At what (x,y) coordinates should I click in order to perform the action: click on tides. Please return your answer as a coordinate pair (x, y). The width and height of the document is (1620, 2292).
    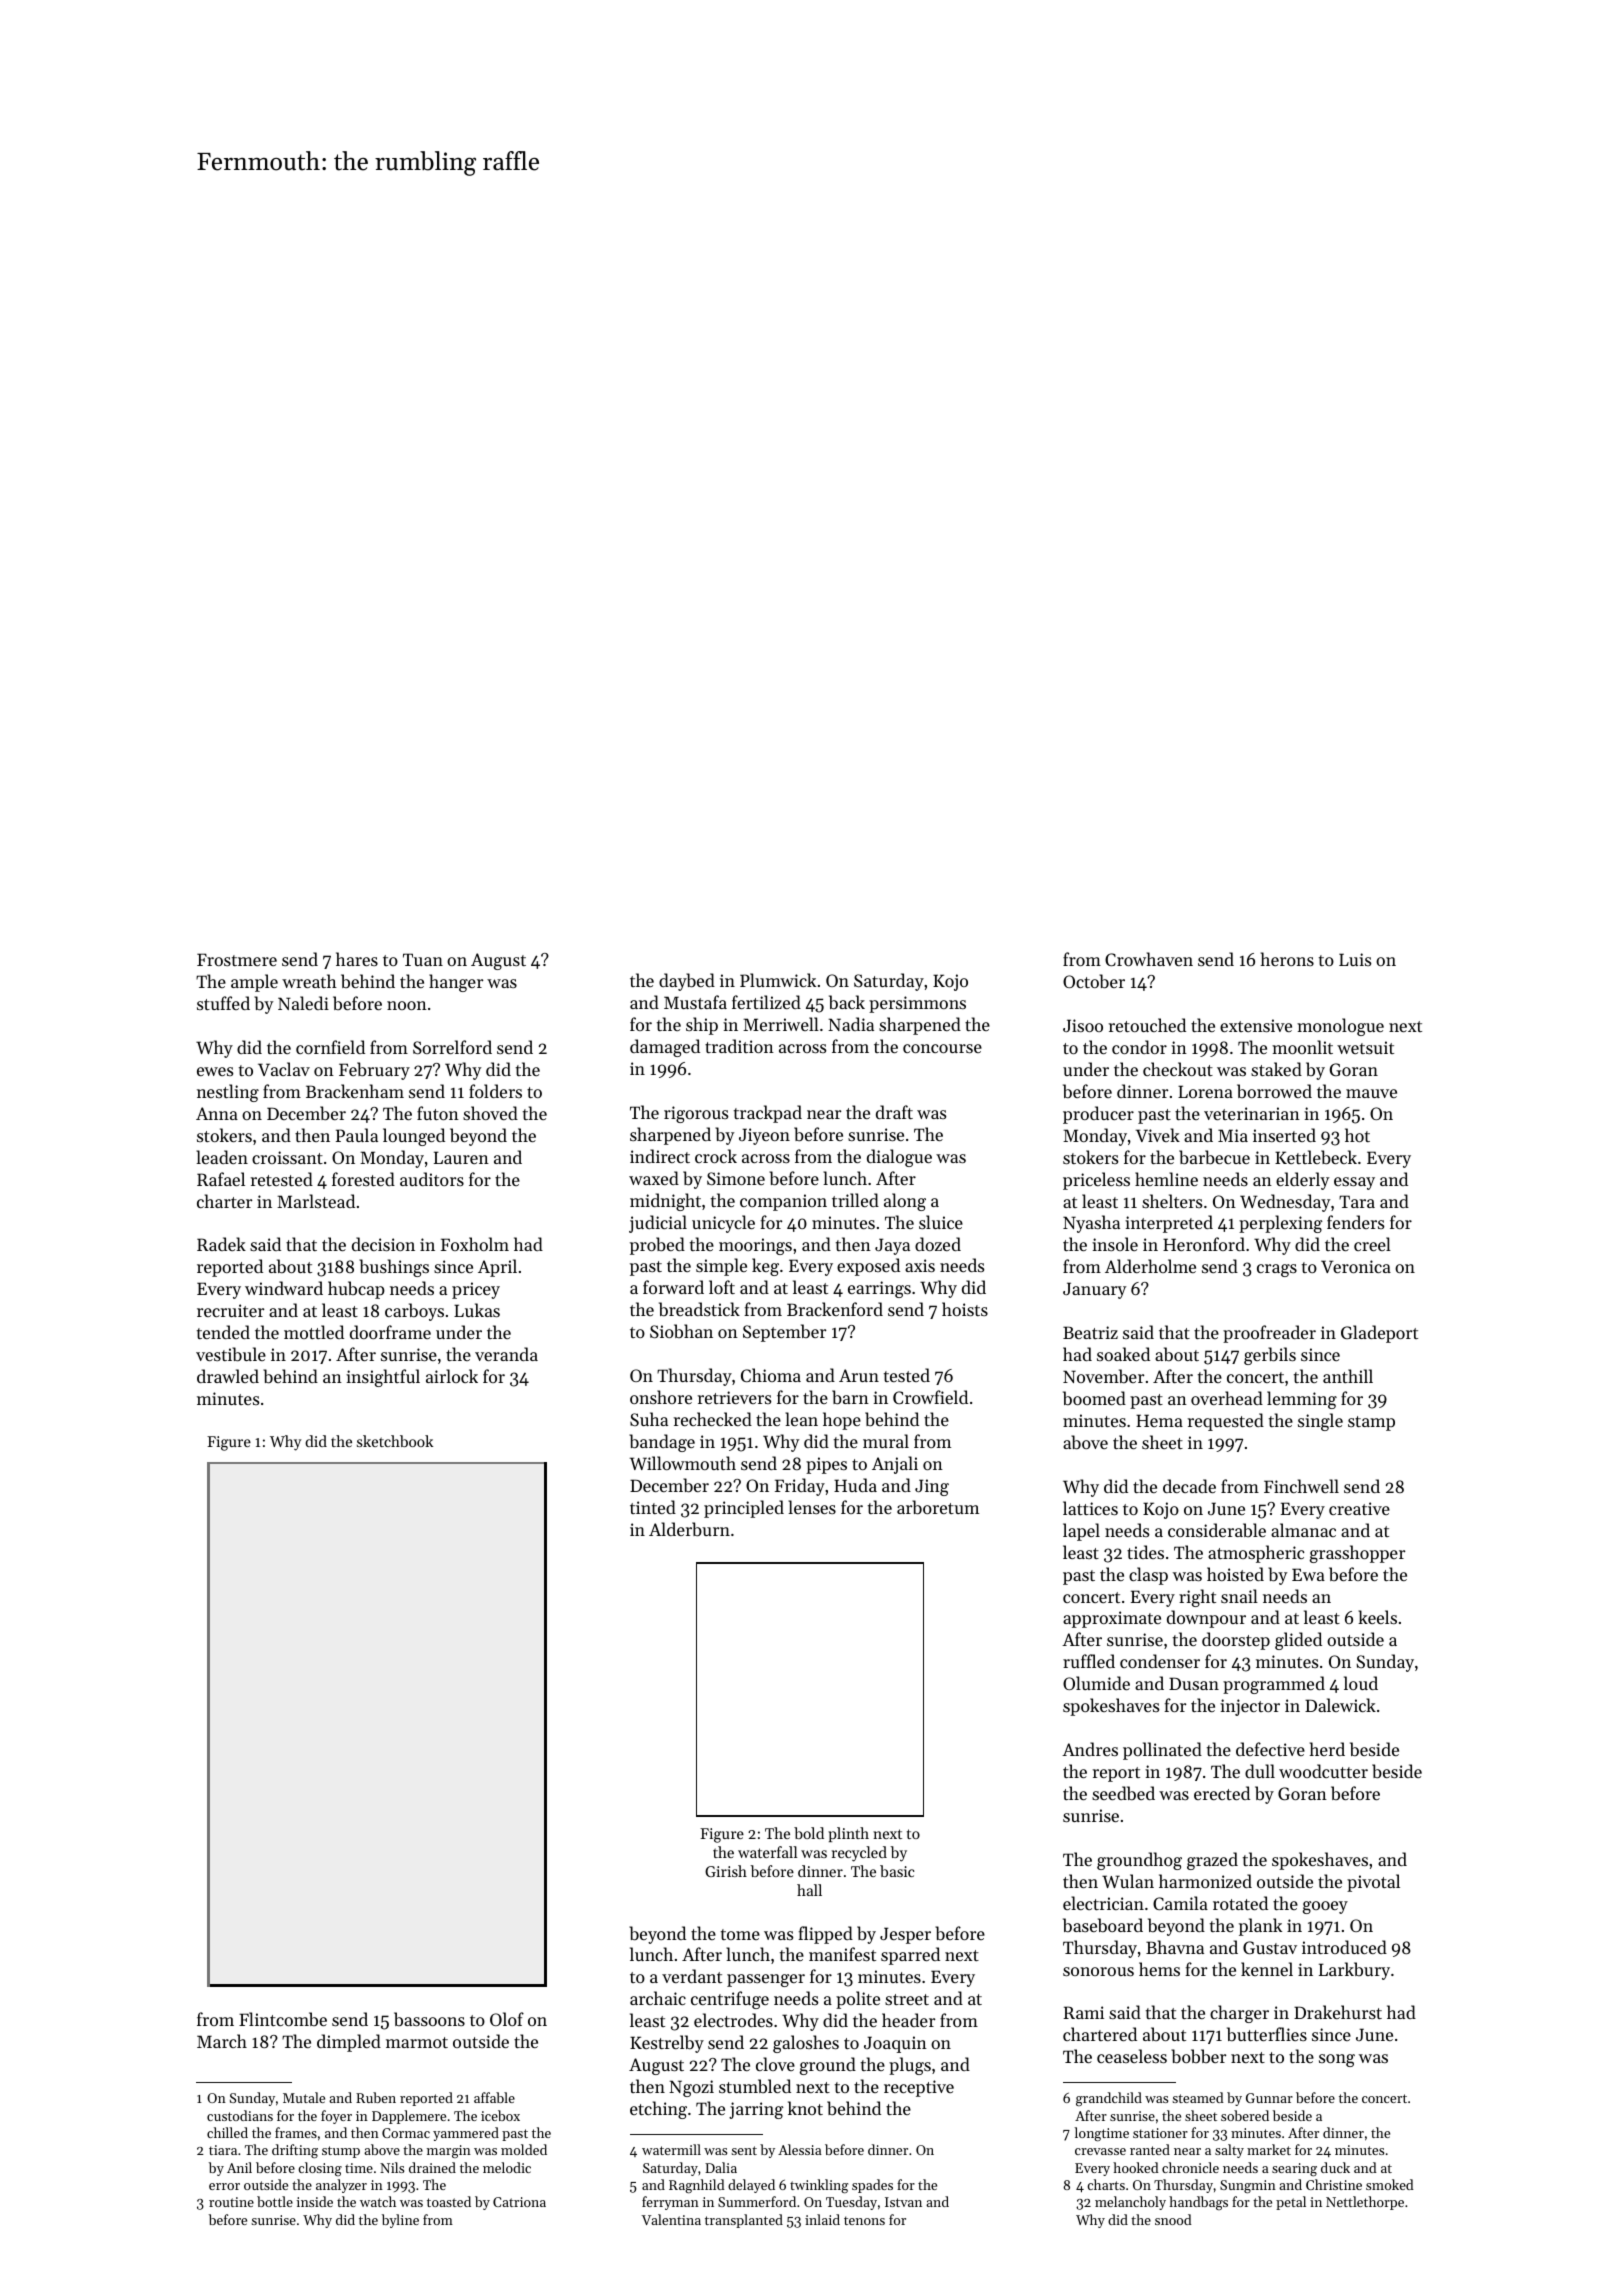
    Looking at the image, I should click on (1145, 1552).
